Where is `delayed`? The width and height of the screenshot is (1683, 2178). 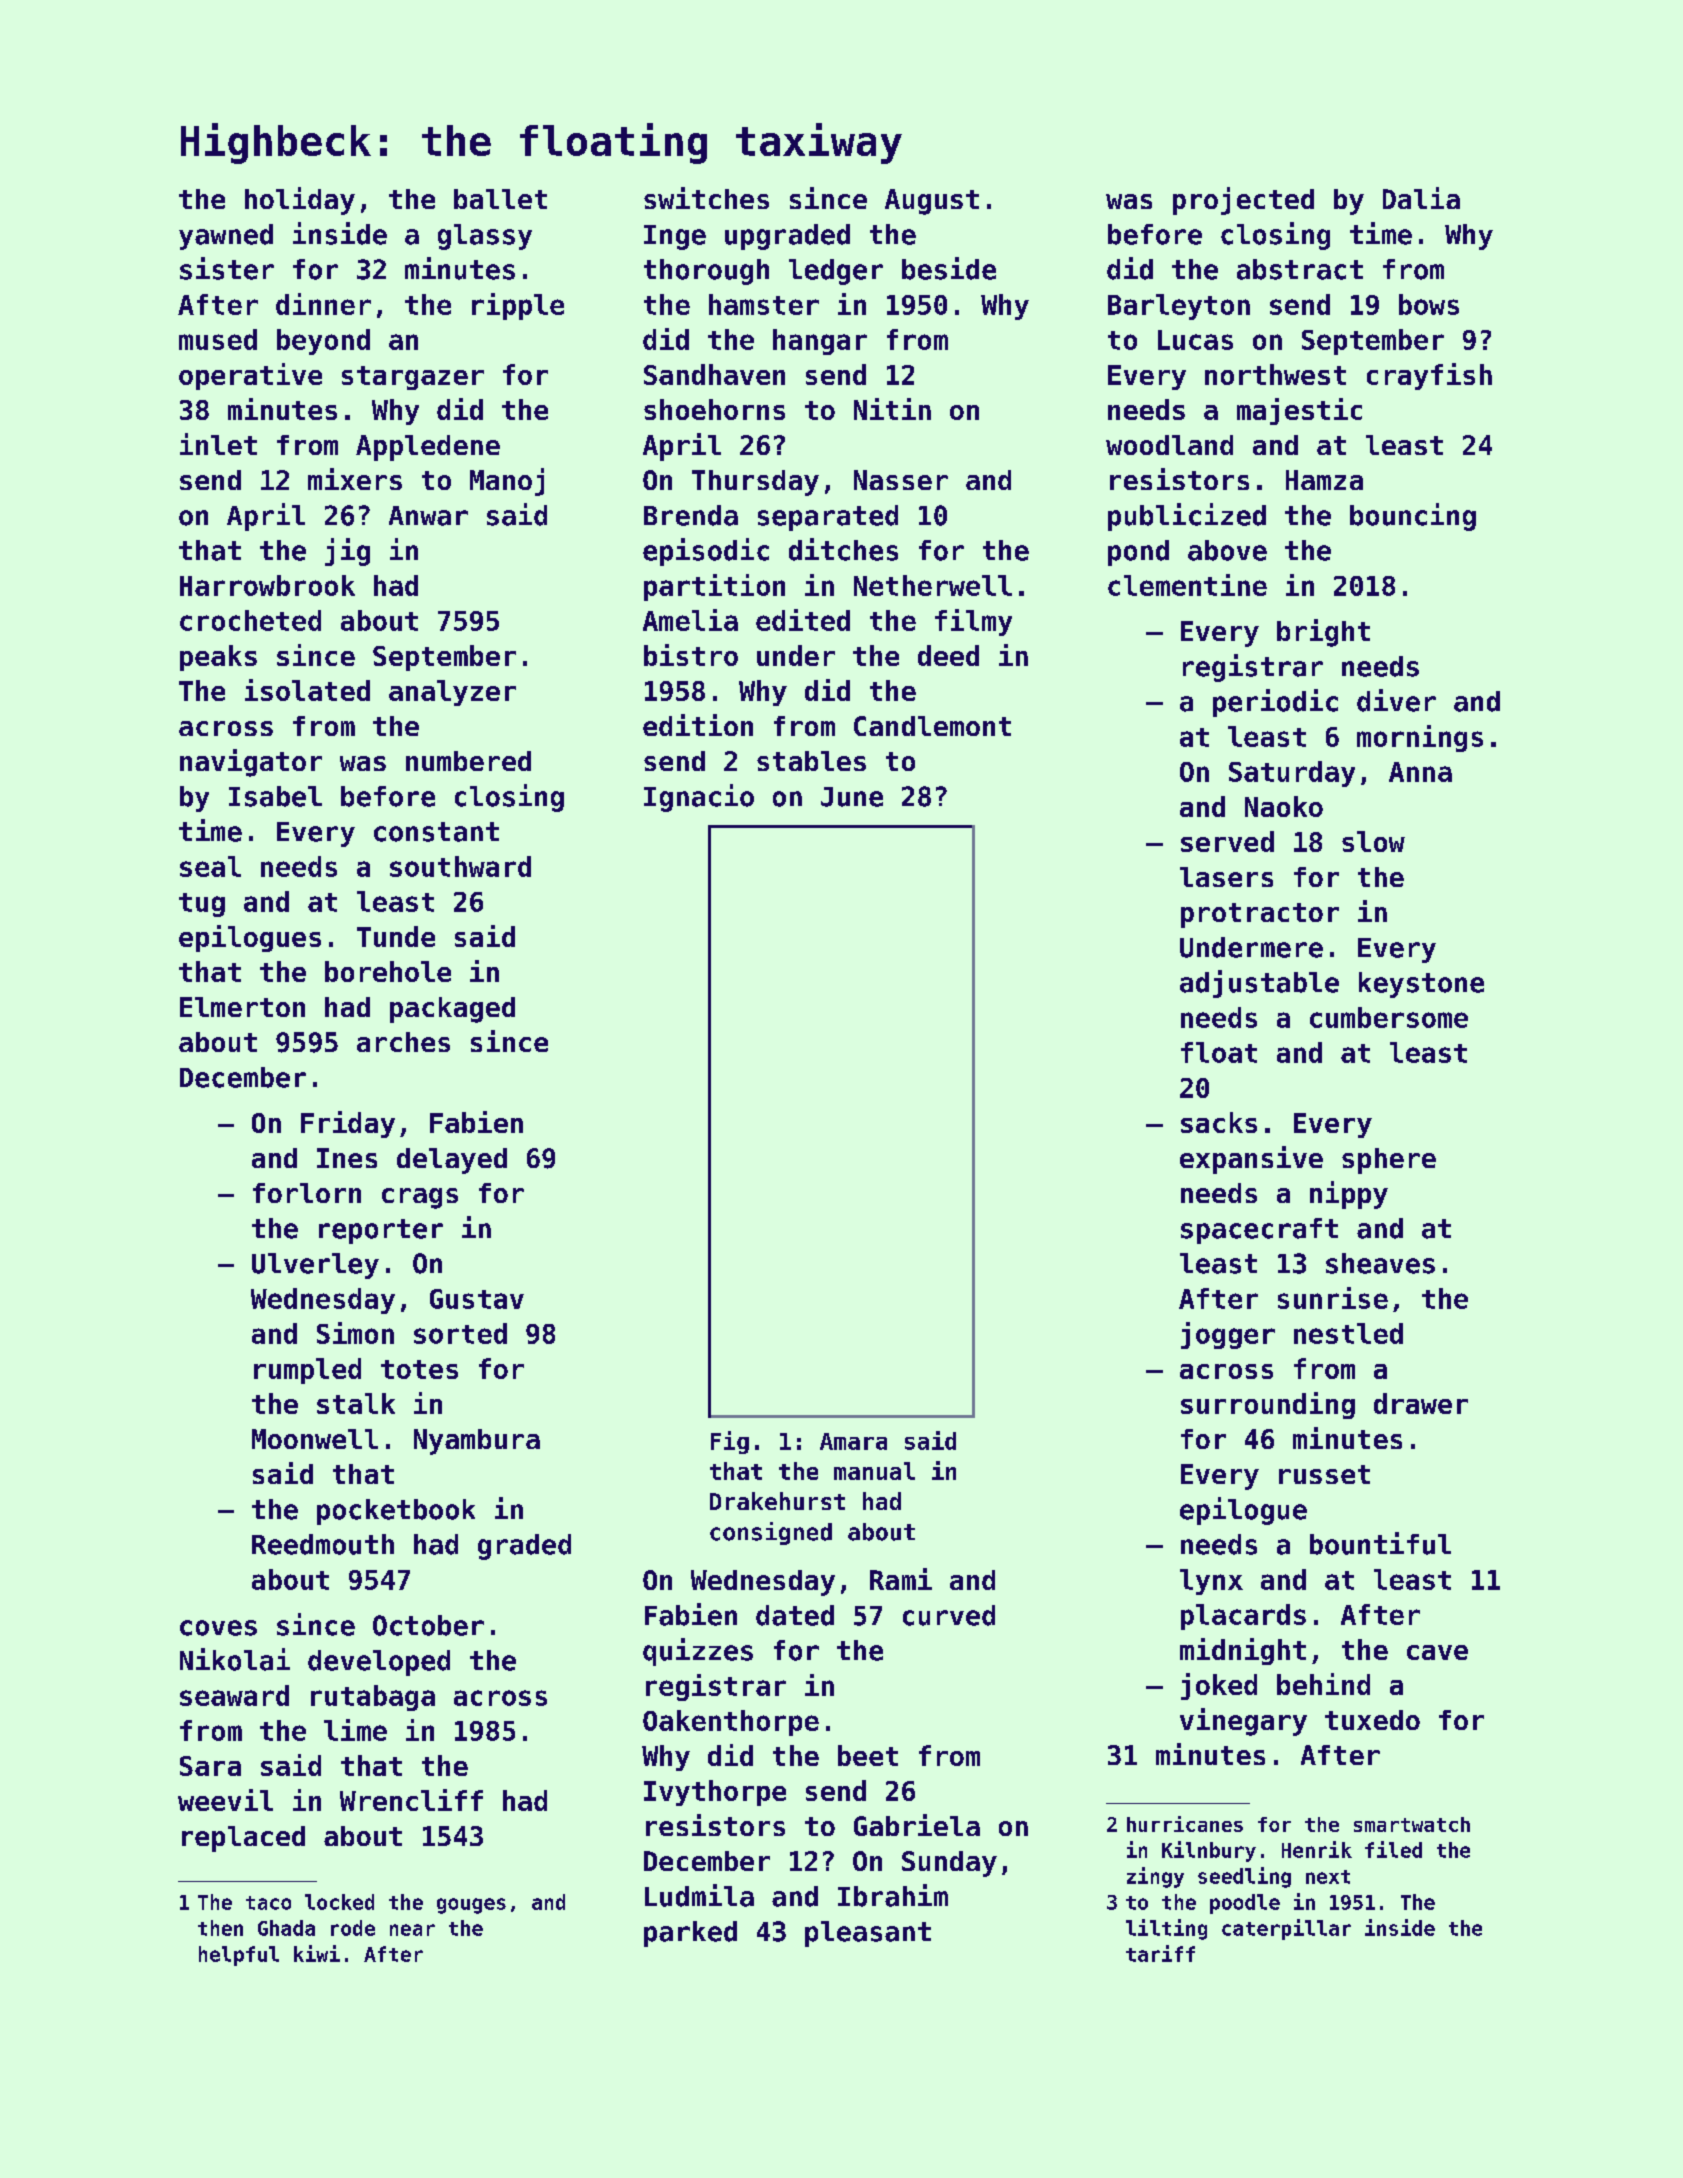 delayed is located at coordinates (452, 1161).
